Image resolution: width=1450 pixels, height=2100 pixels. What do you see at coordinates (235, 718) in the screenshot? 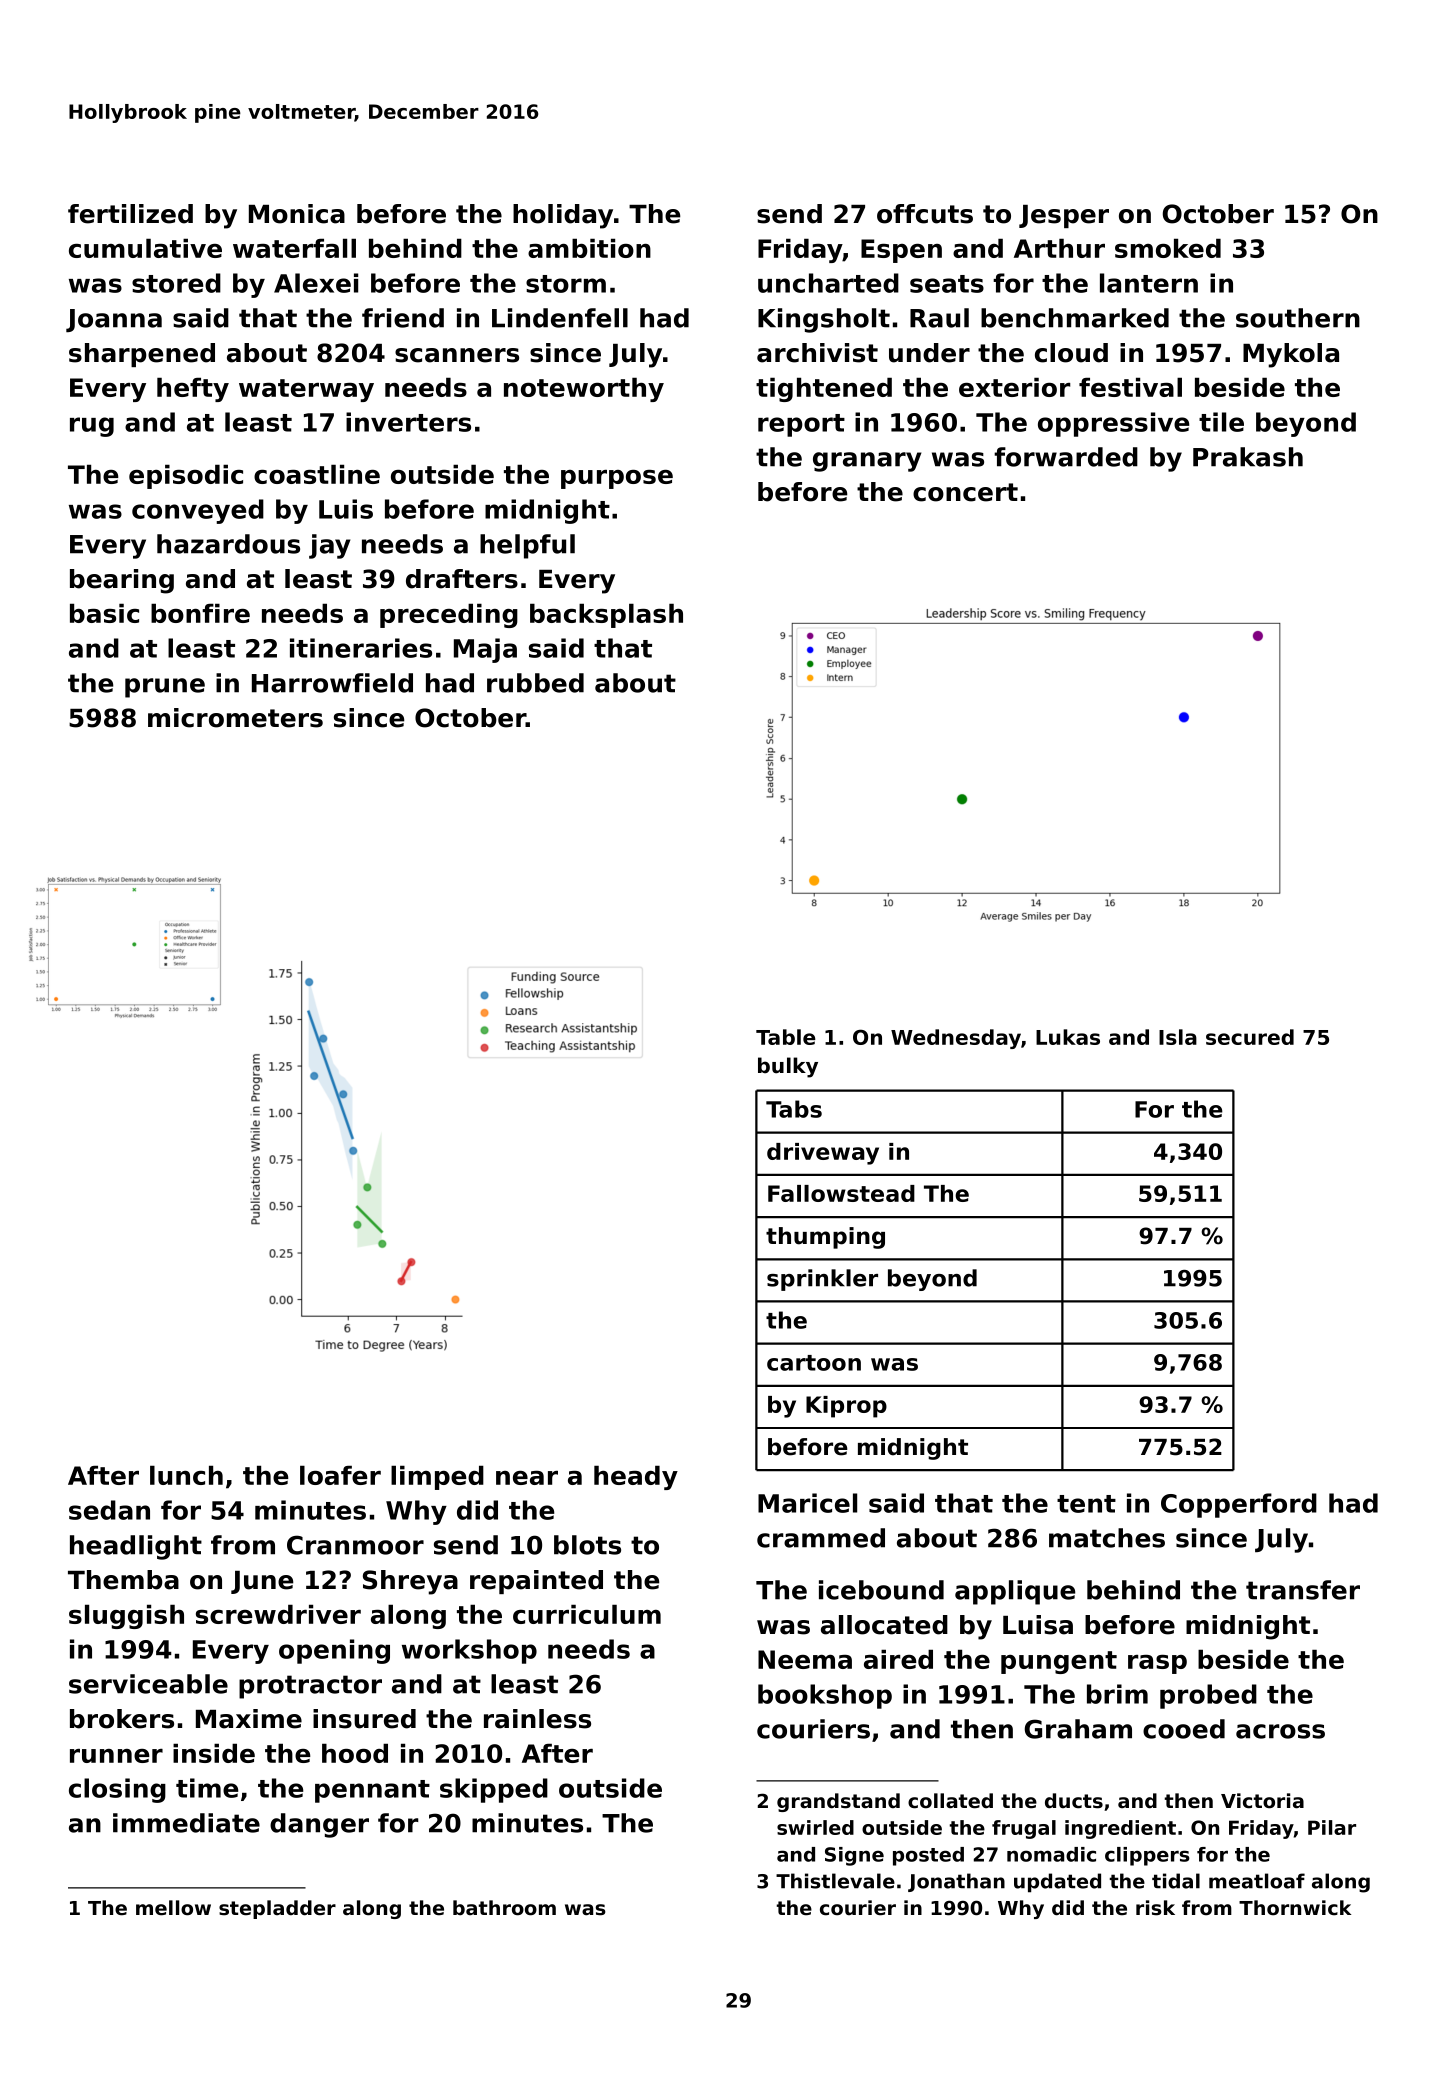
I see `micrometers` at bounding box center [235, 718].
